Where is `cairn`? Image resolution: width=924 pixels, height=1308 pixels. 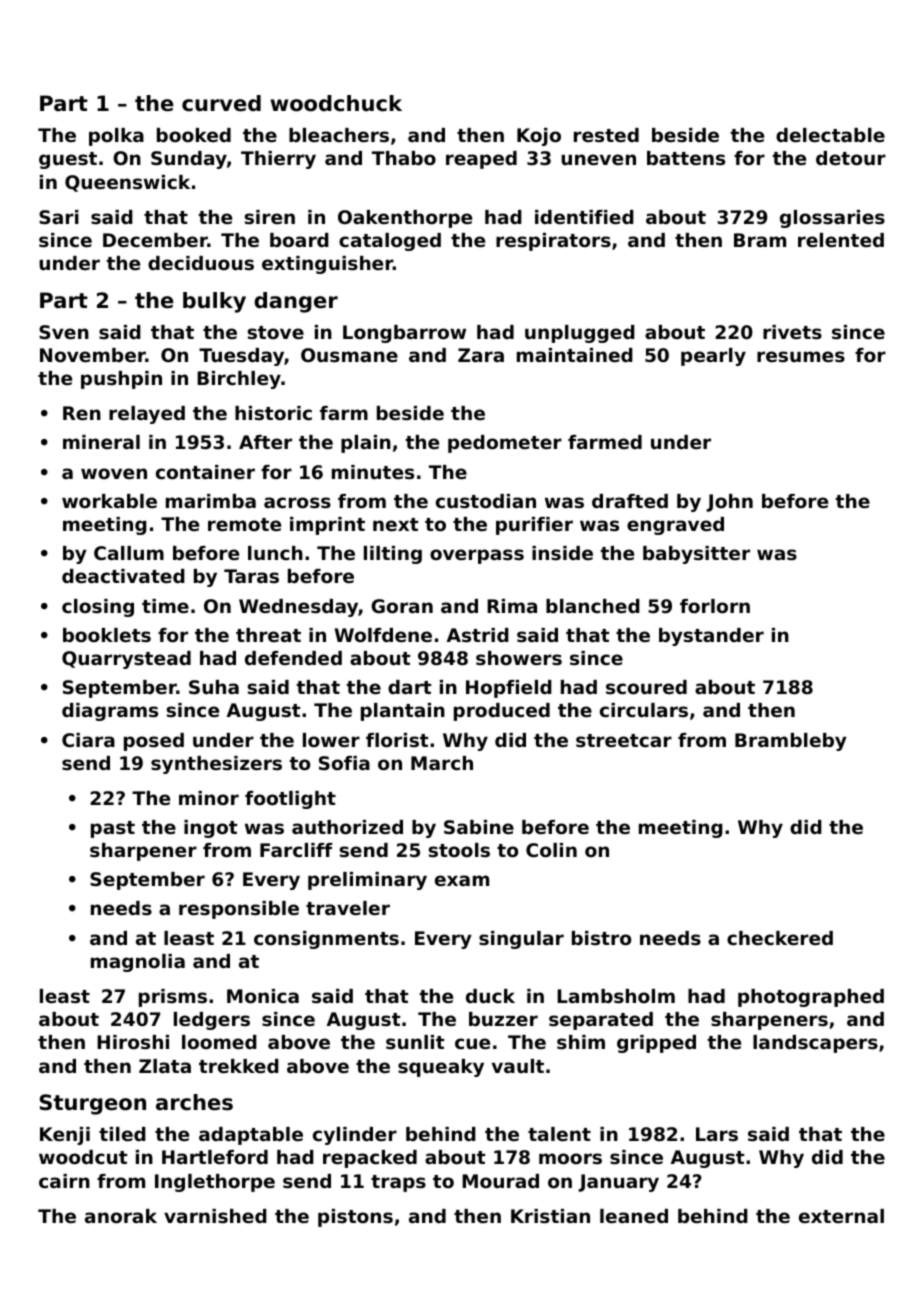
cairn is located at coordinates (64, 1181).
